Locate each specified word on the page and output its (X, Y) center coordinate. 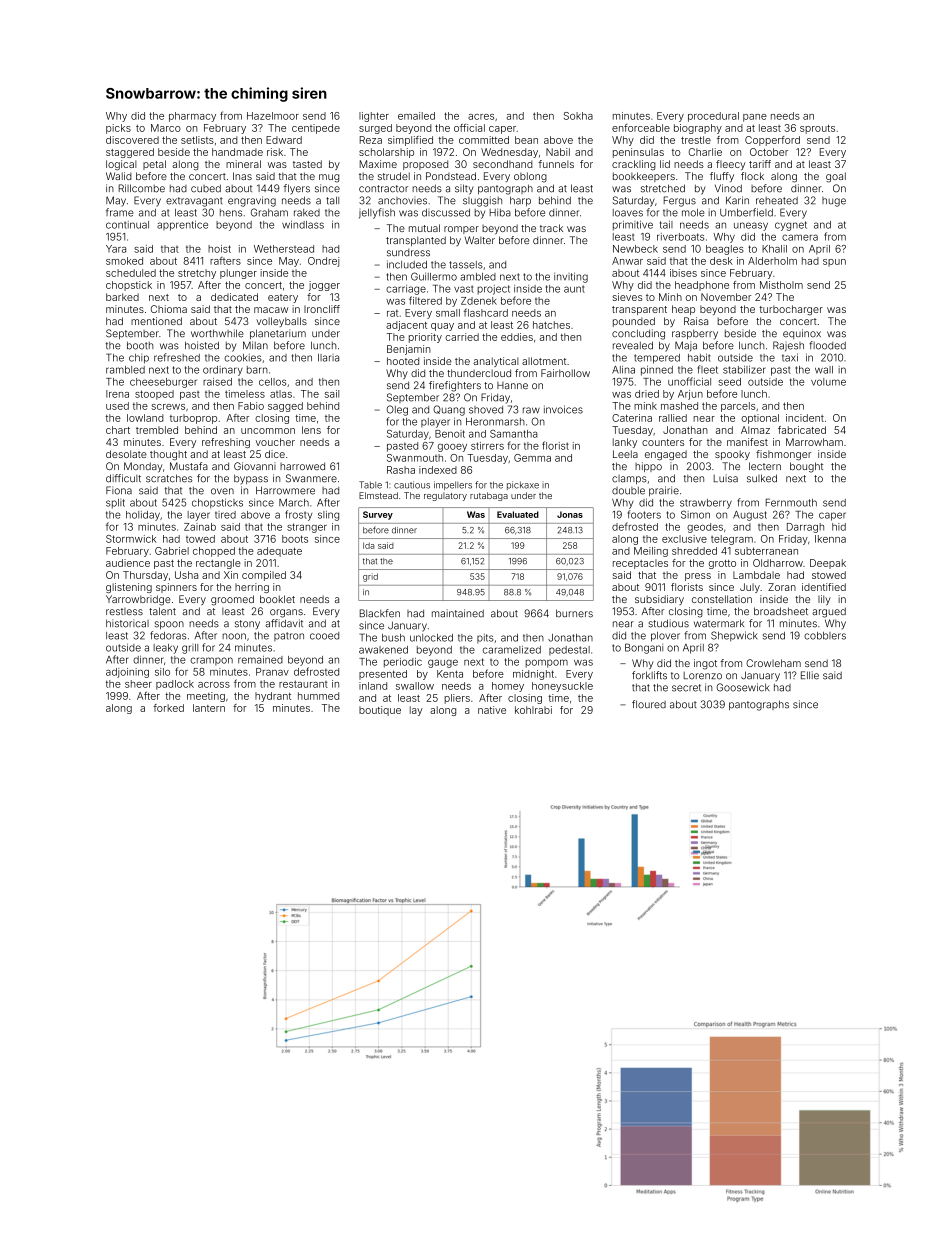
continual (127, 225)
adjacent (406, 326)
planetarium (278, 334)
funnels (556, 164)
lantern (209, 708)
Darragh (805, 528)
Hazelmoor (273, 116)
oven (222, 491)
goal (836, 177)
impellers (453, 485)
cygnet (791, 226)
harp (520, 201)
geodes (705, 528)
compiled (264, 576)
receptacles (640, 564)
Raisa (696, 321)
